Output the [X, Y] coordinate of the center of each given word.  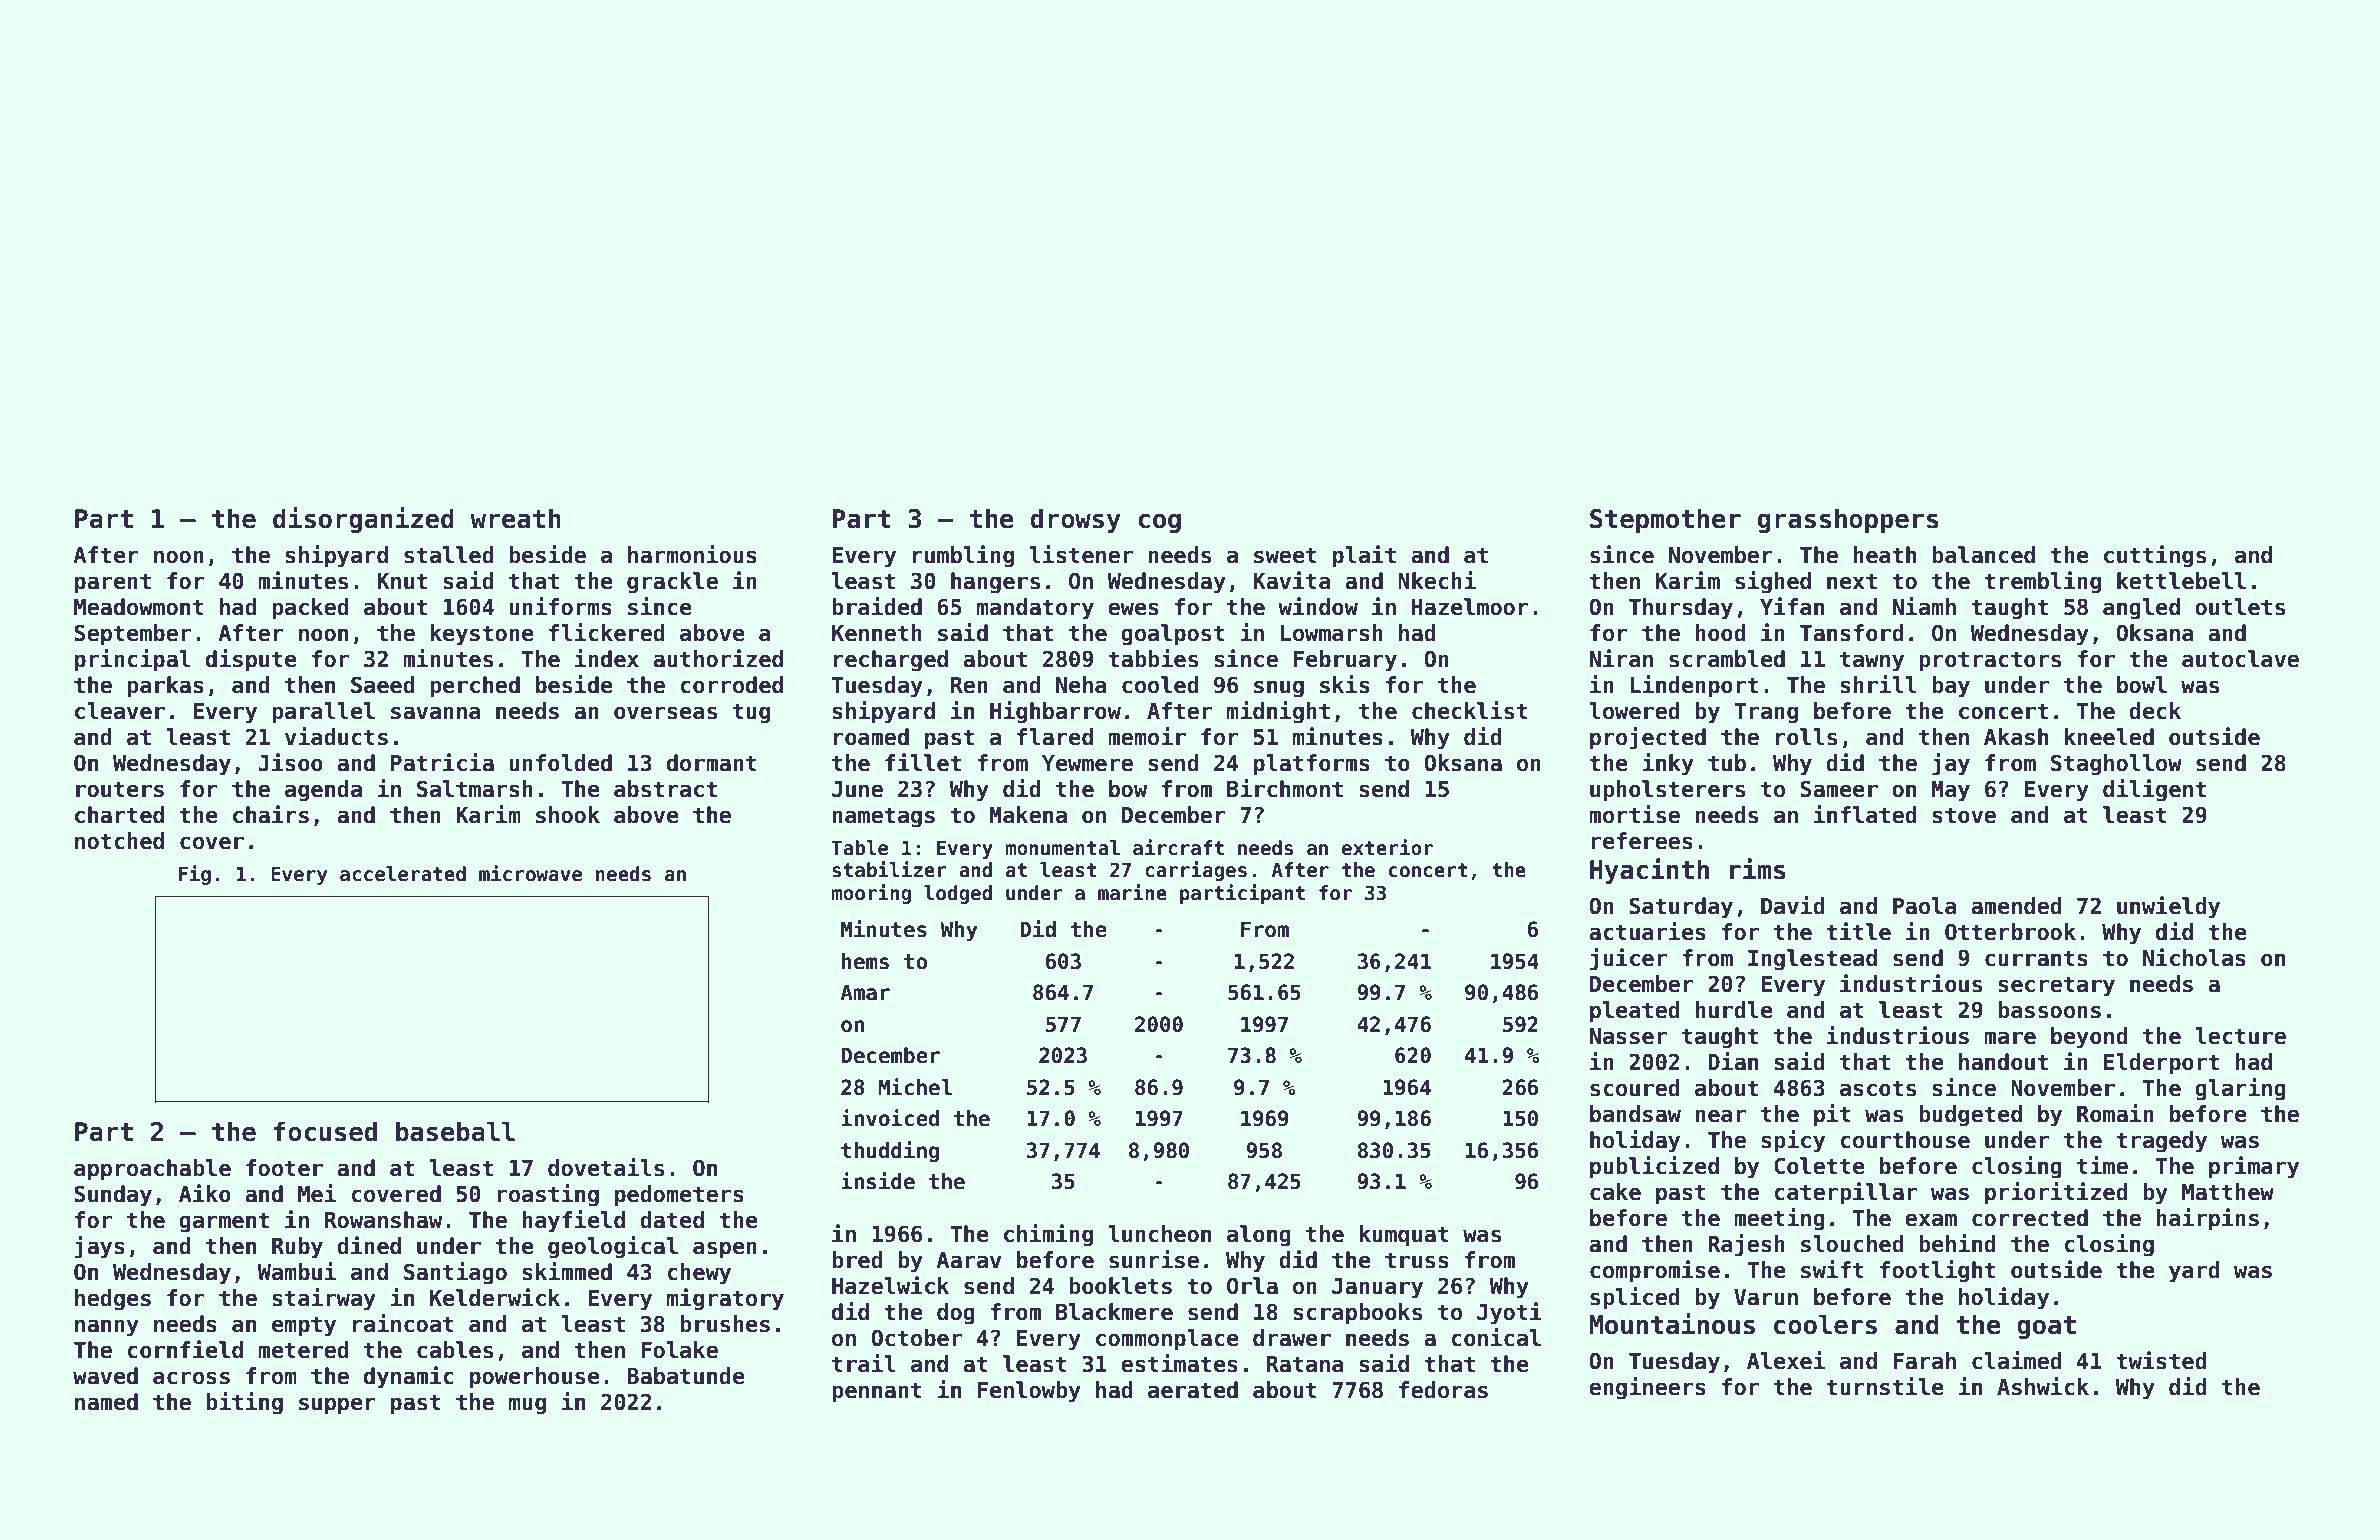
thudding [890, 1151]
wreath [515, 518]
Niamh [1924, 606]
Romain [2115, 1113]
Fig [195, 875]
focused [325, 1131]
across [191, 1378]
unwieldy [2168, 907]
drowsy [1075, 520]
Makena [1028, 815]
